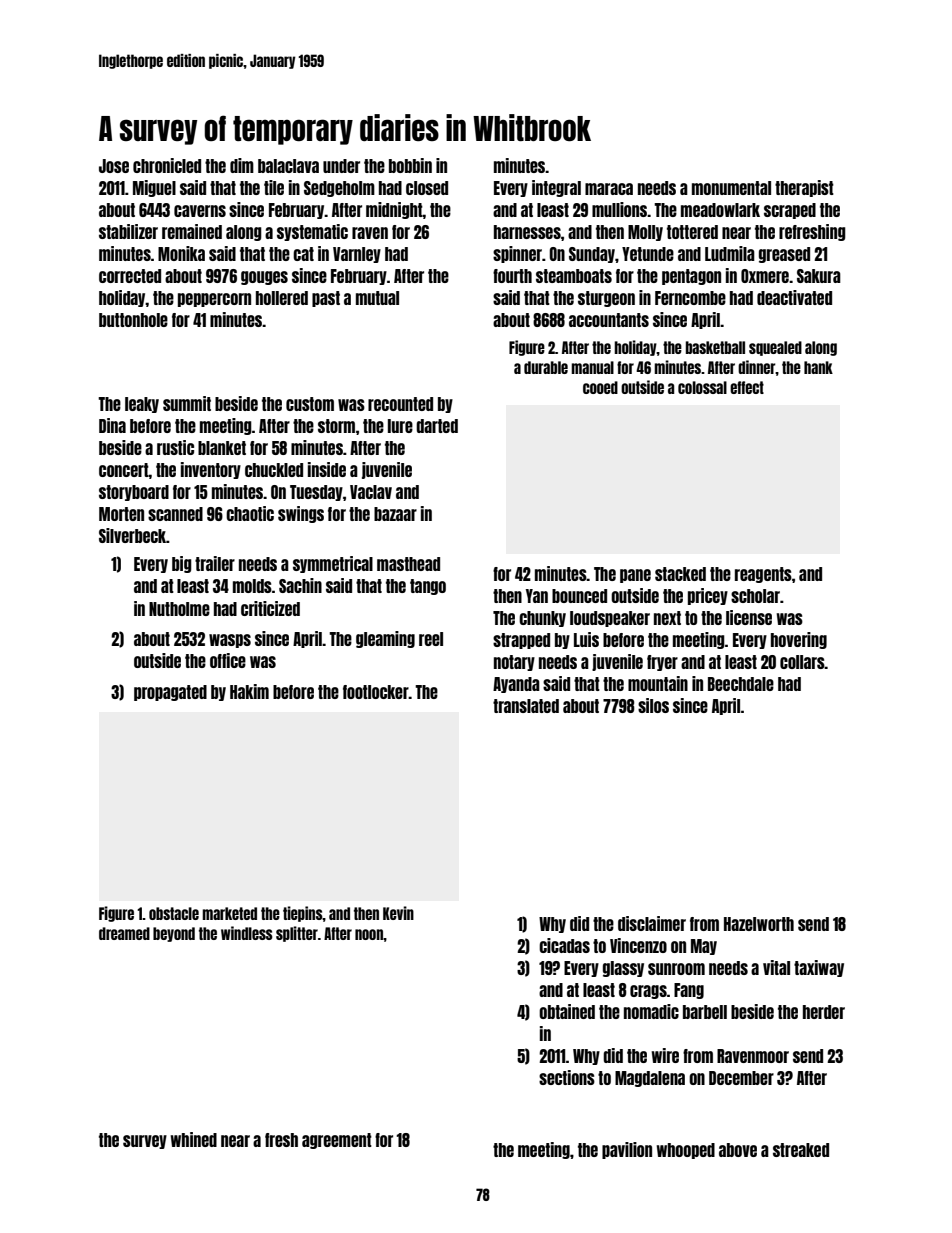 This screenshot has width=952, height=1233. Describe the element at coordinates (167, 165) in the screenshot. I see `chronicled` at that location.
